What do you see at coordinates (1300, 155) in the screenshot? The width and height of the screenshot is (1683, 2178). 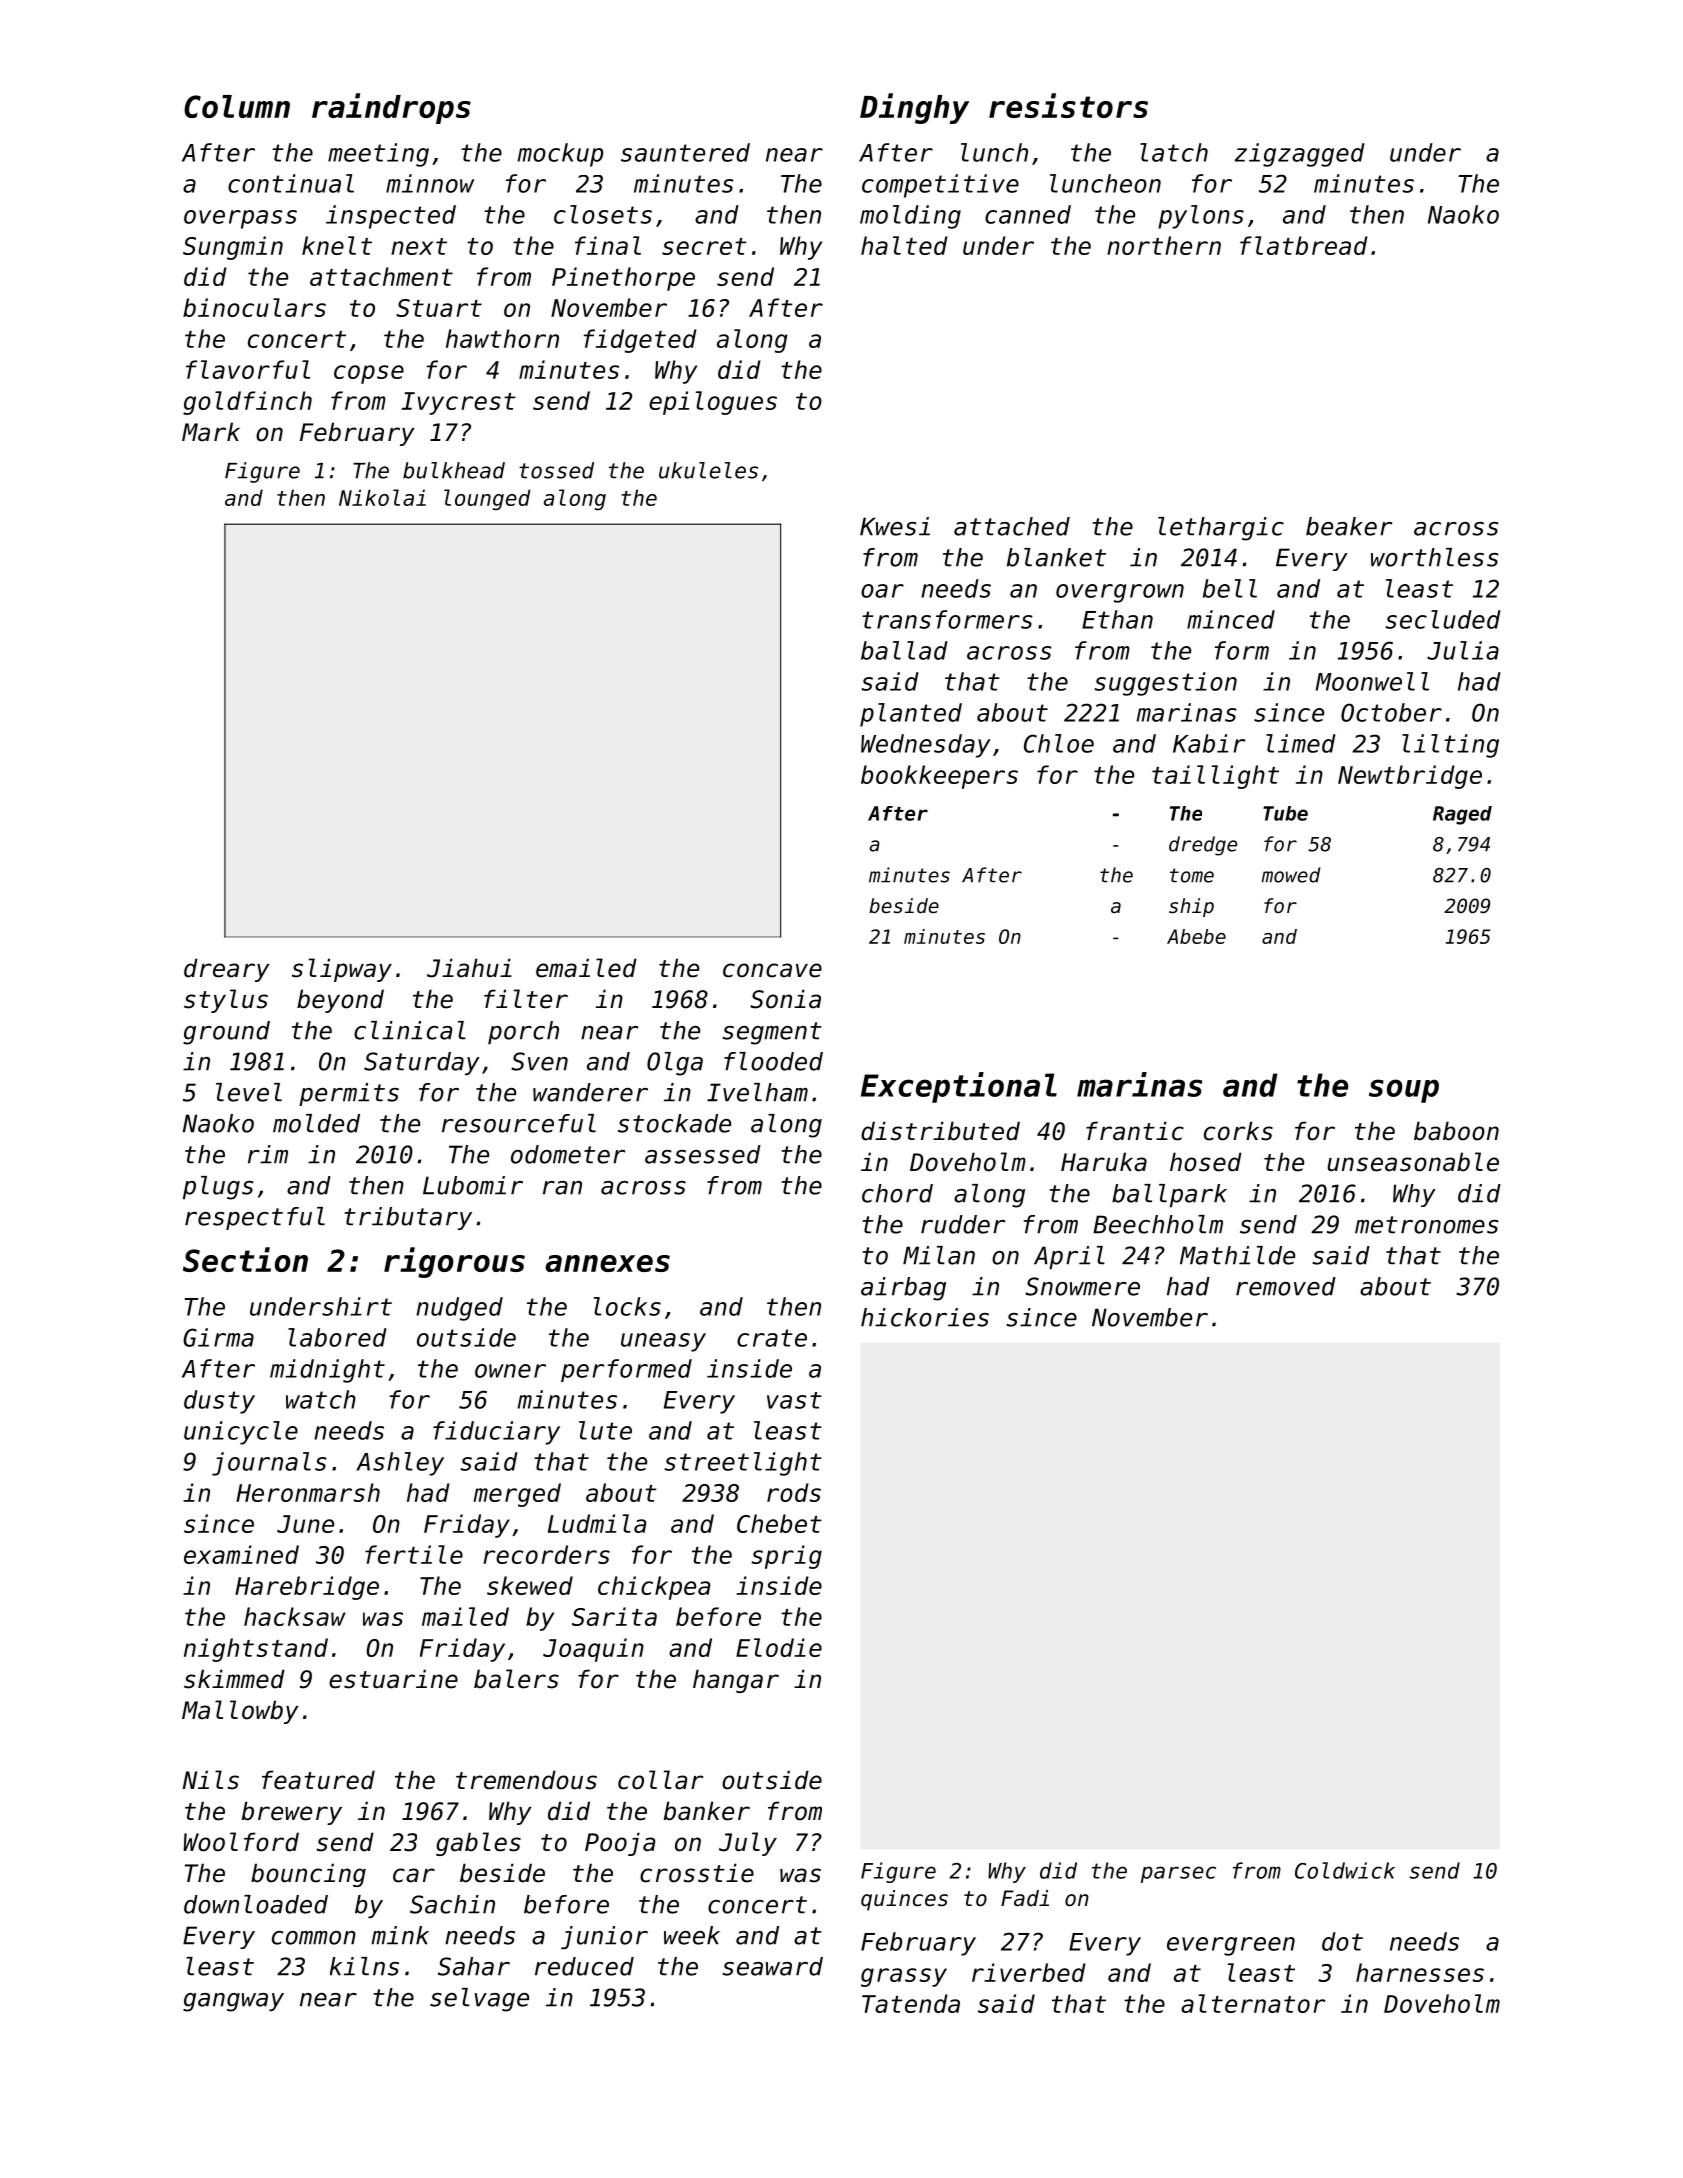 I see `zigzagged` at bounding box center [1300, 155].
